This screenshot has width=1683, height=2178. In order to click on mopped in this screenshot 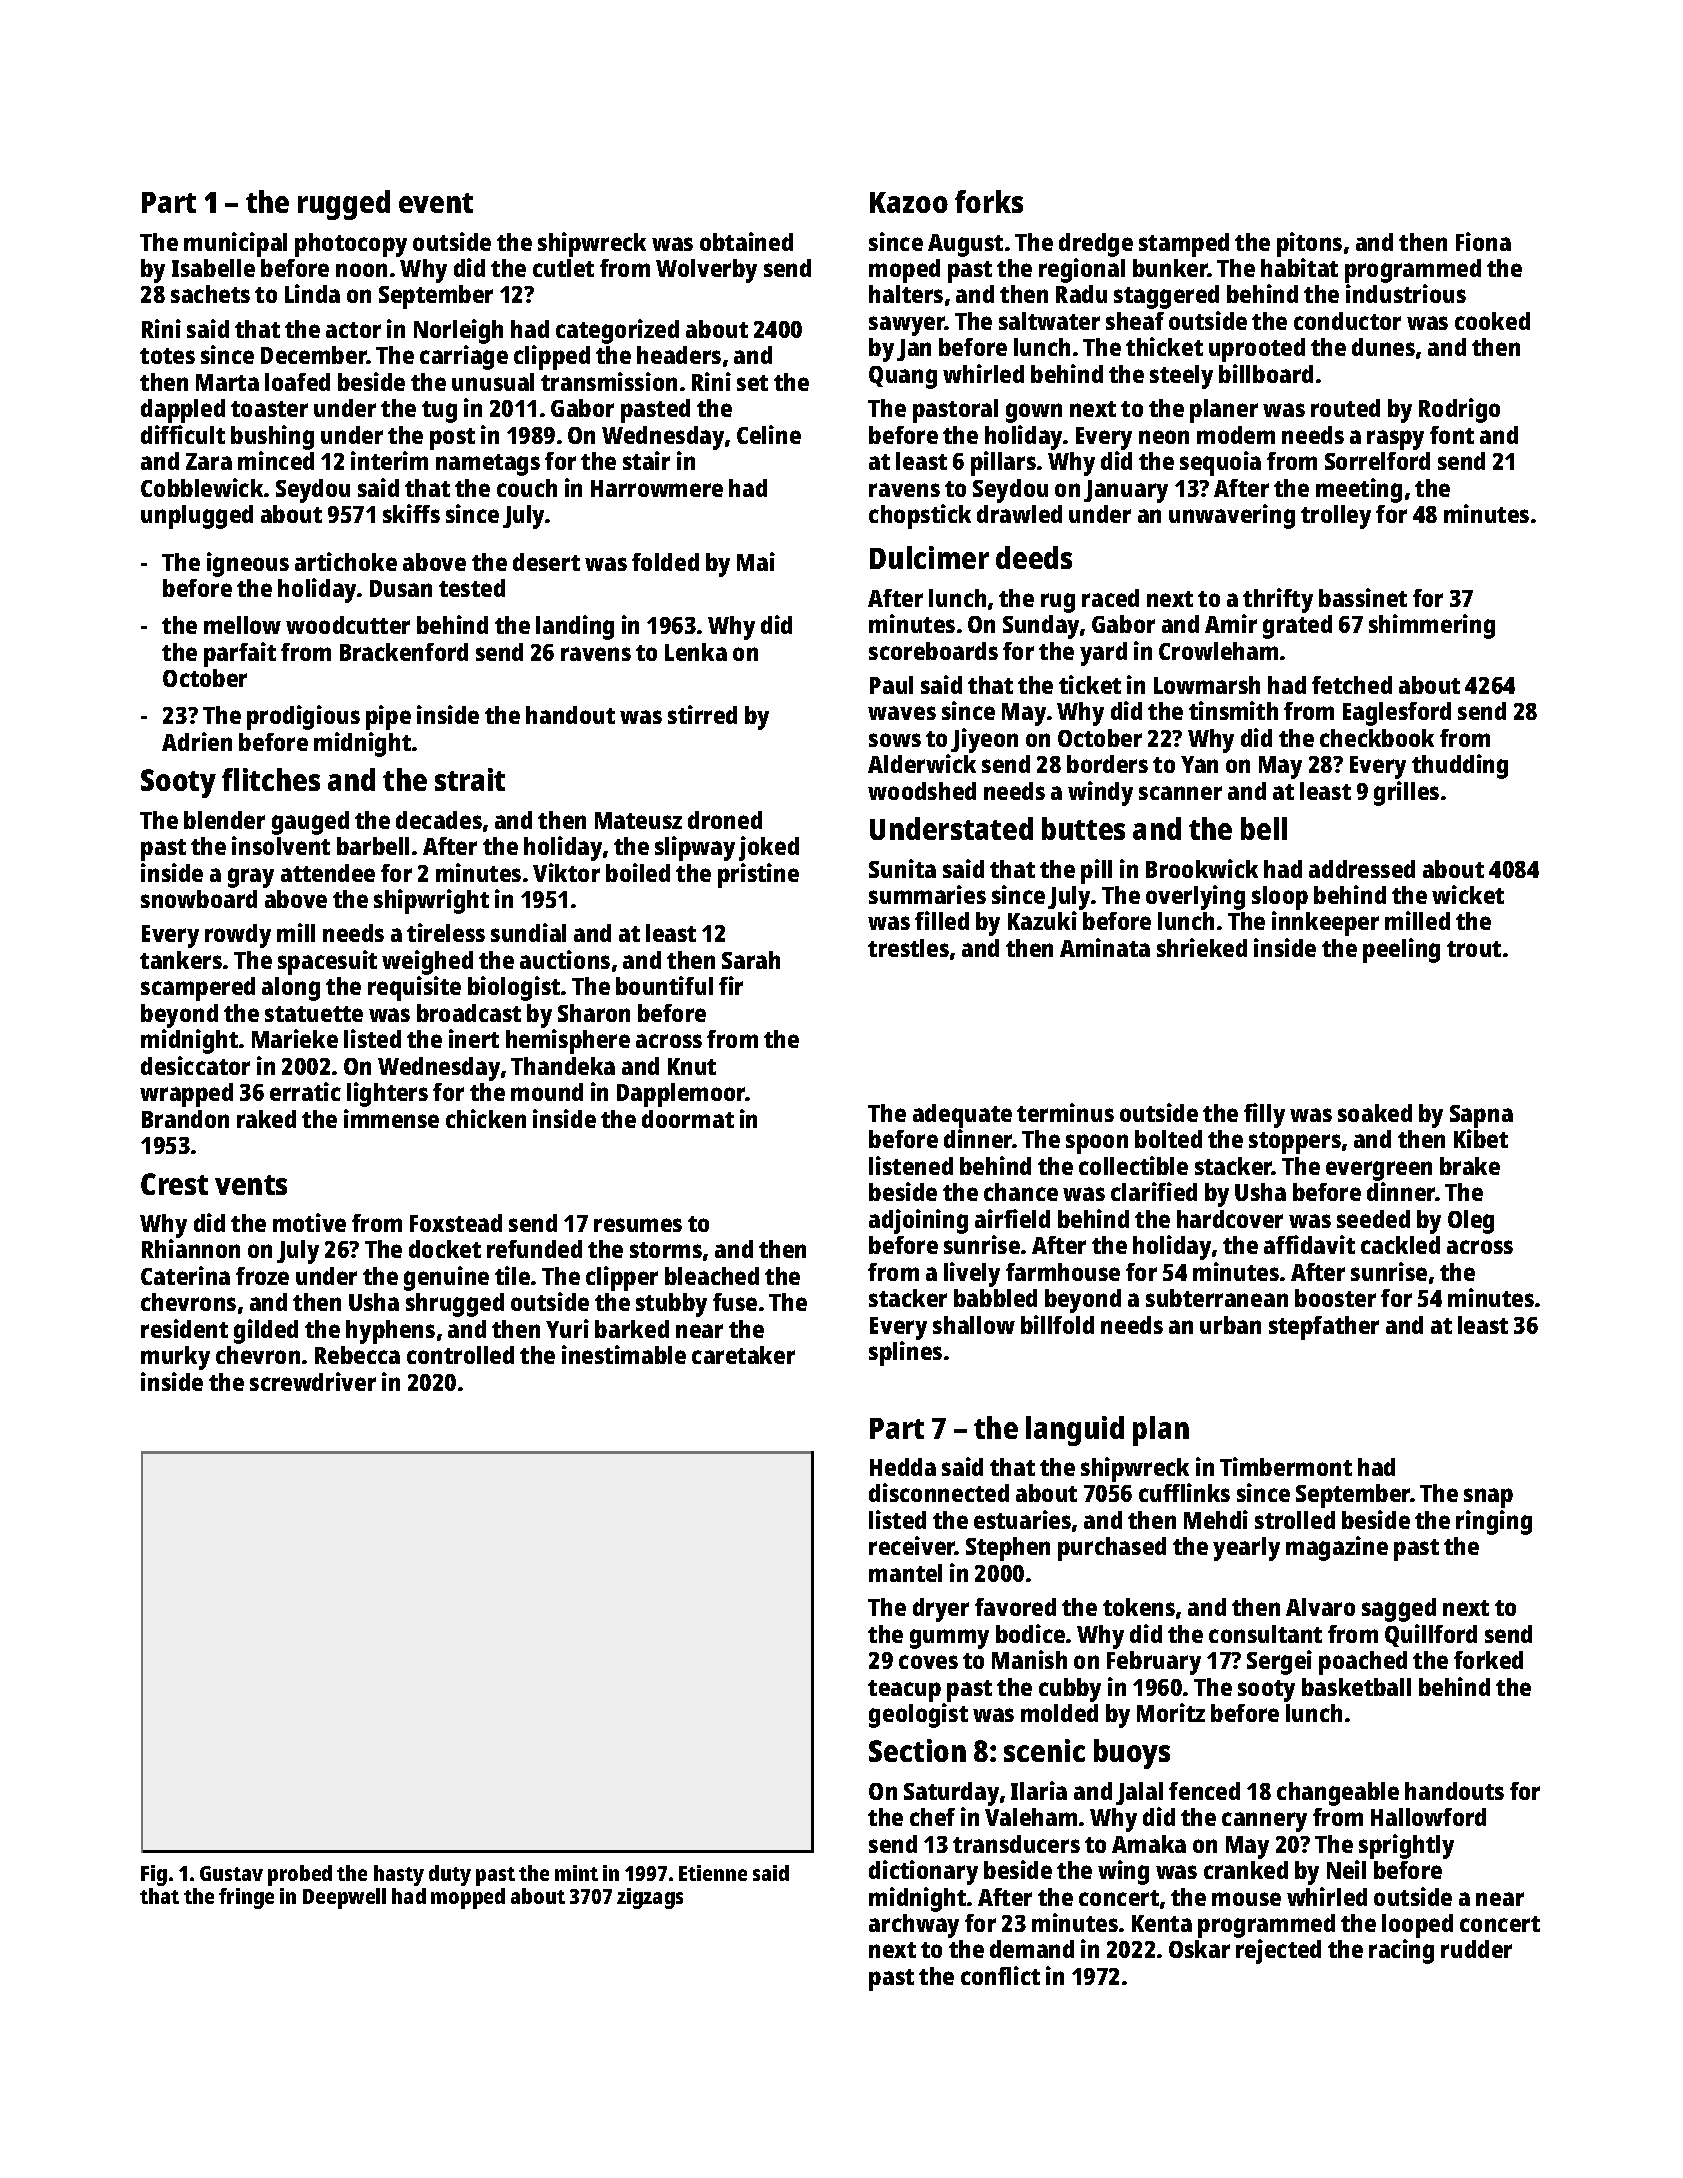, I will do `click(468, 1898)`.
